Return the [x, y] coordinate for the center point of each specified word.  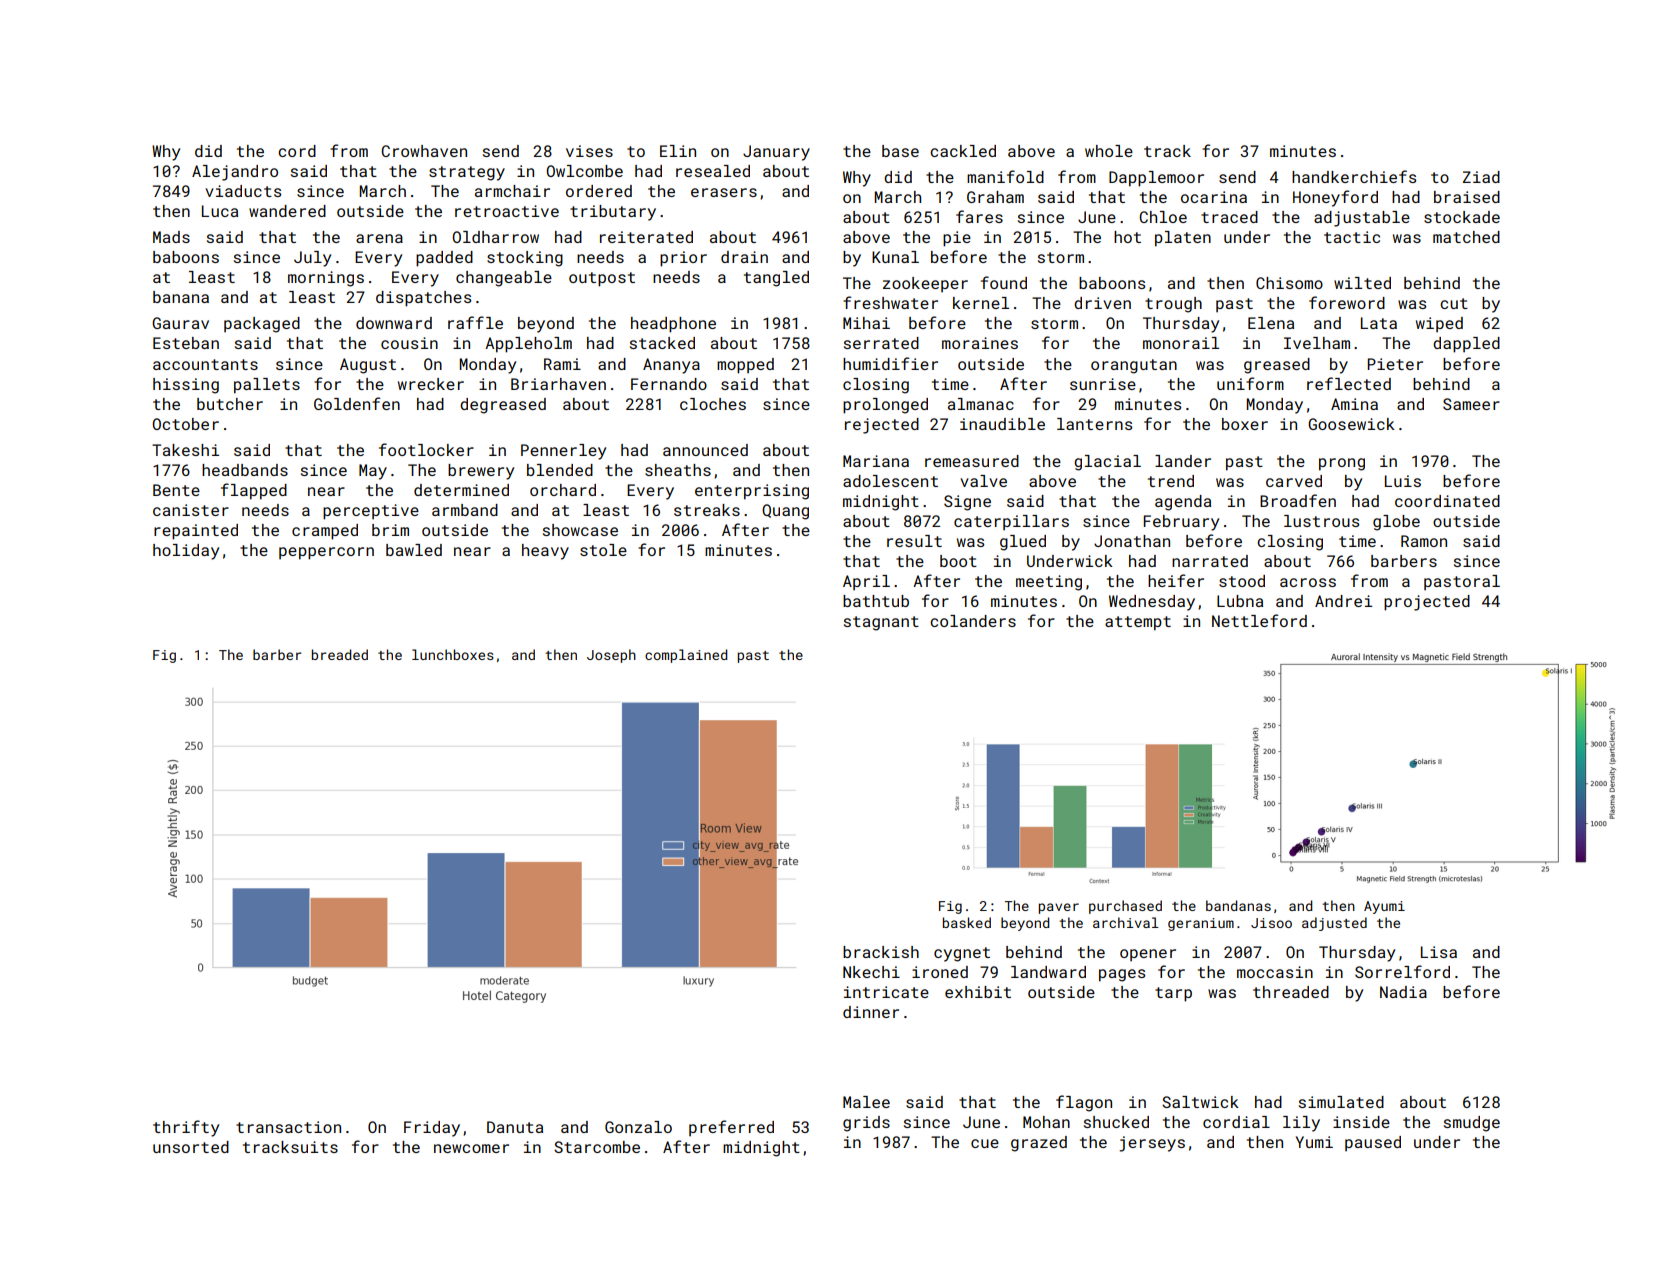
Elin [678, 151]
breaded [340, 654]
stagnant [881, 623]
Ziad [1481, 177]
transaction [288, 1127]
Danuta [515, 1127]
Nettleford [1259, 620]
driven [1102, 303]
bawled [414, 550]
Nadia [1403, 992]
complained [686, 656]
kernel [981, 303]
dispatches [423, 299]
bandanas [1238, 905]
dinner [871, 1012]
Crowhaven [424, 151]
